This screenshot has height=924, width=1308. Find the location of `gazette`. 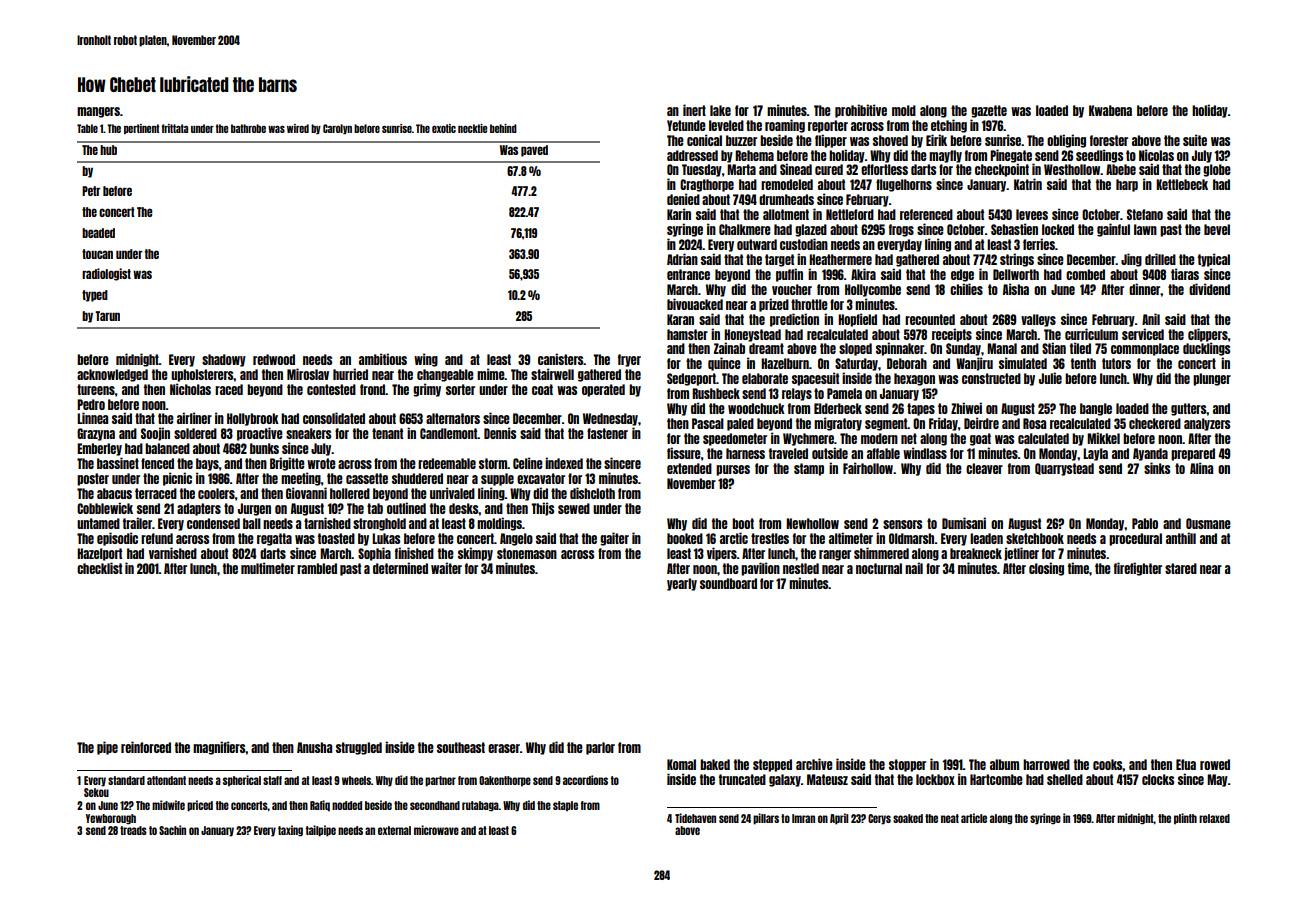

gazette is located at coordinates (989, 111).
